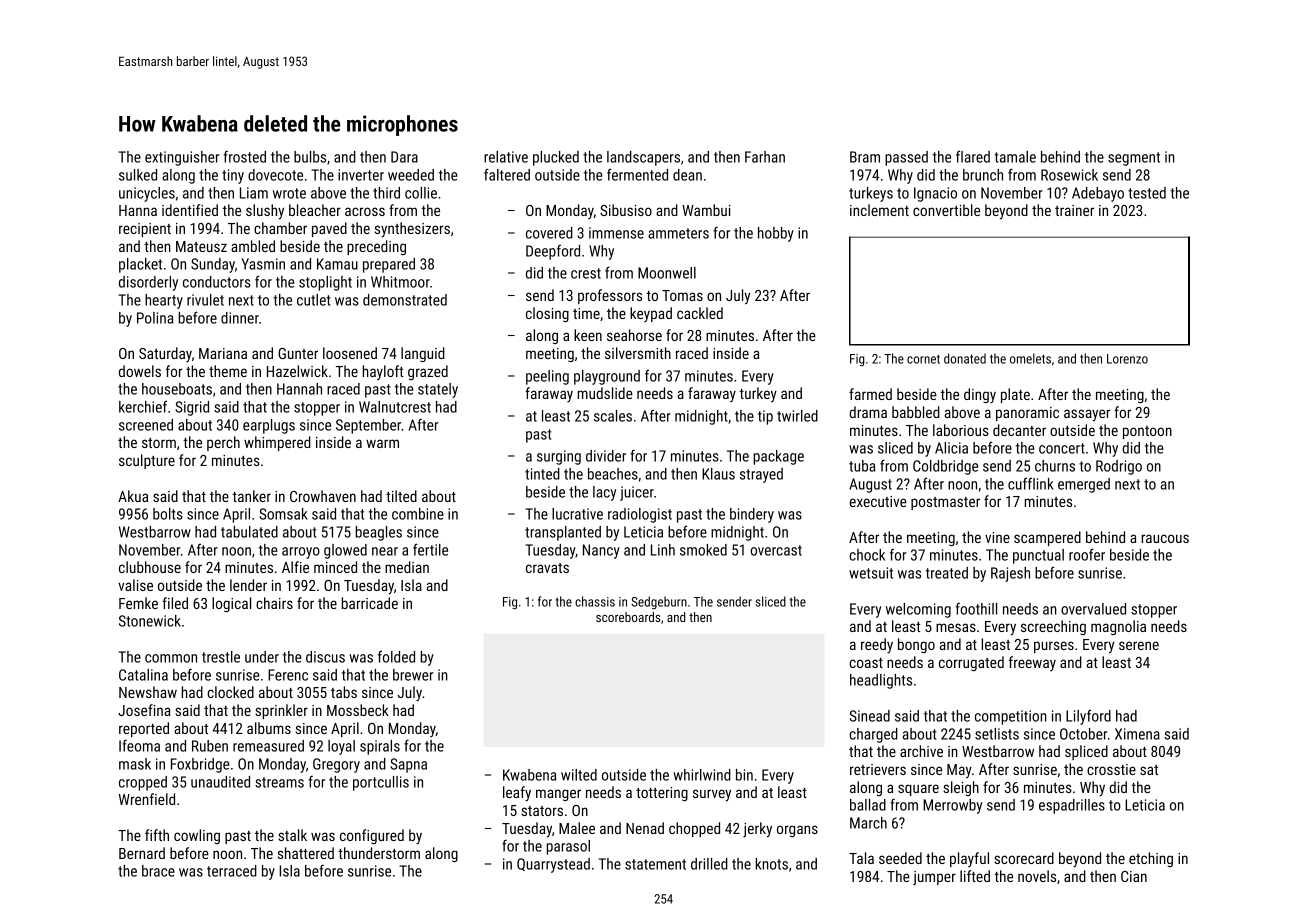 The image size is (1308, 924). Describe the element at coordinates (645, 828) in the screenshot. I see `Nenad` at that location.
